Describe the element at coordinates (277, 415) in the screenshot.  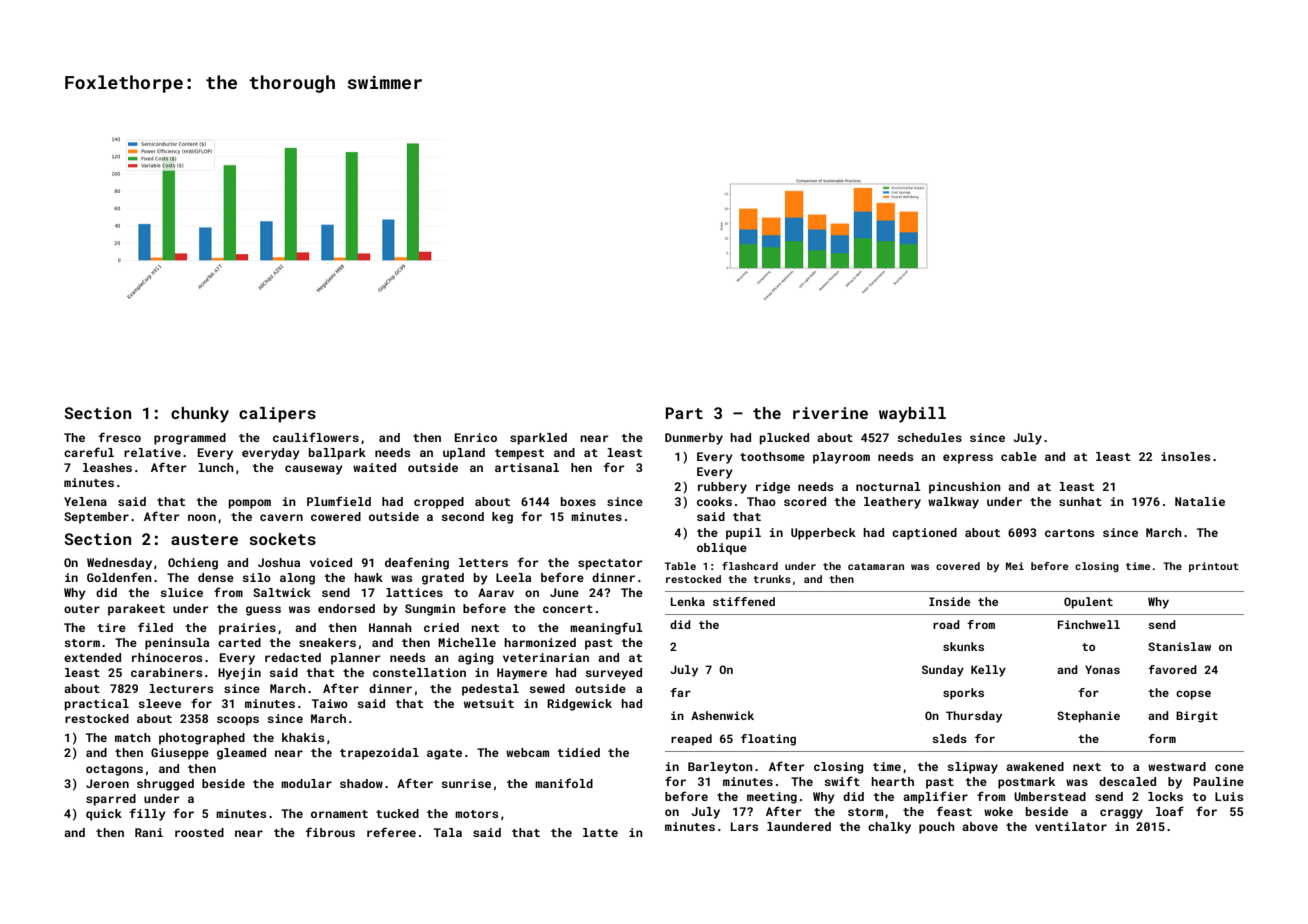
I see `calipers` at that location.
